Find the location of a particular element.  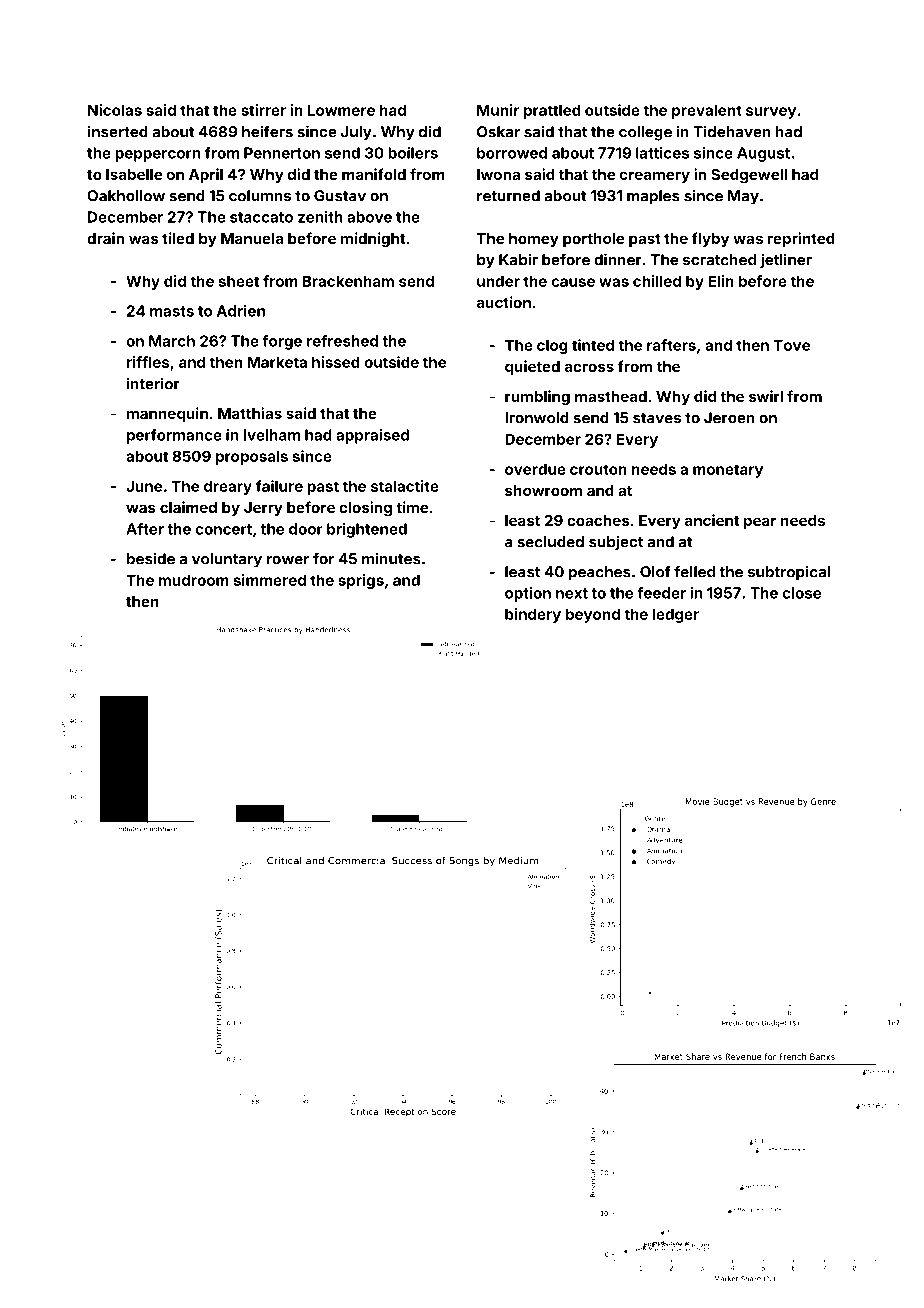

swirl is located at coordinates (766, 396).
